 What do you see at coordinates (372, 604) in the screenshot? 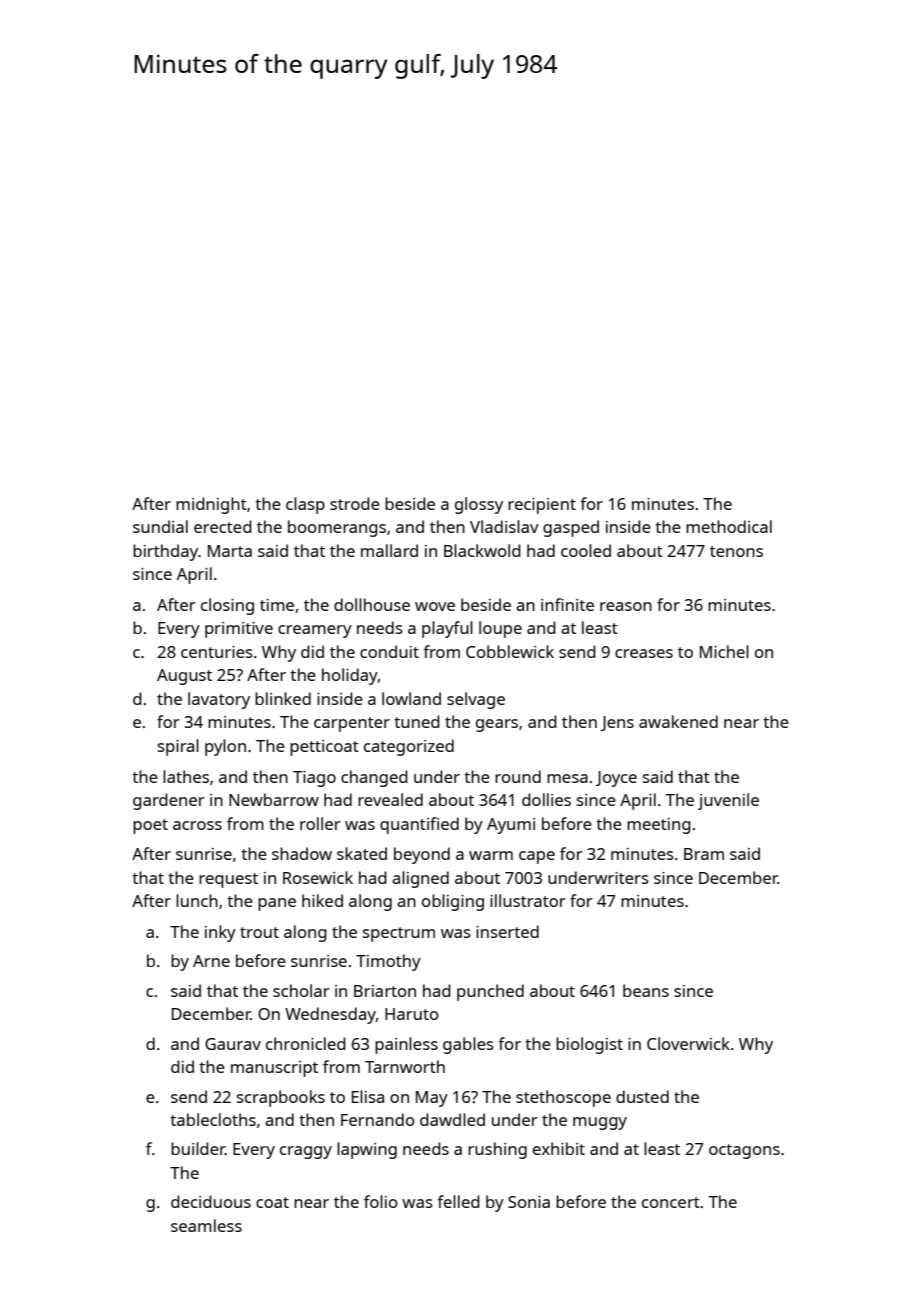
I see `dollhouse` at bounding box center [372, 604].
